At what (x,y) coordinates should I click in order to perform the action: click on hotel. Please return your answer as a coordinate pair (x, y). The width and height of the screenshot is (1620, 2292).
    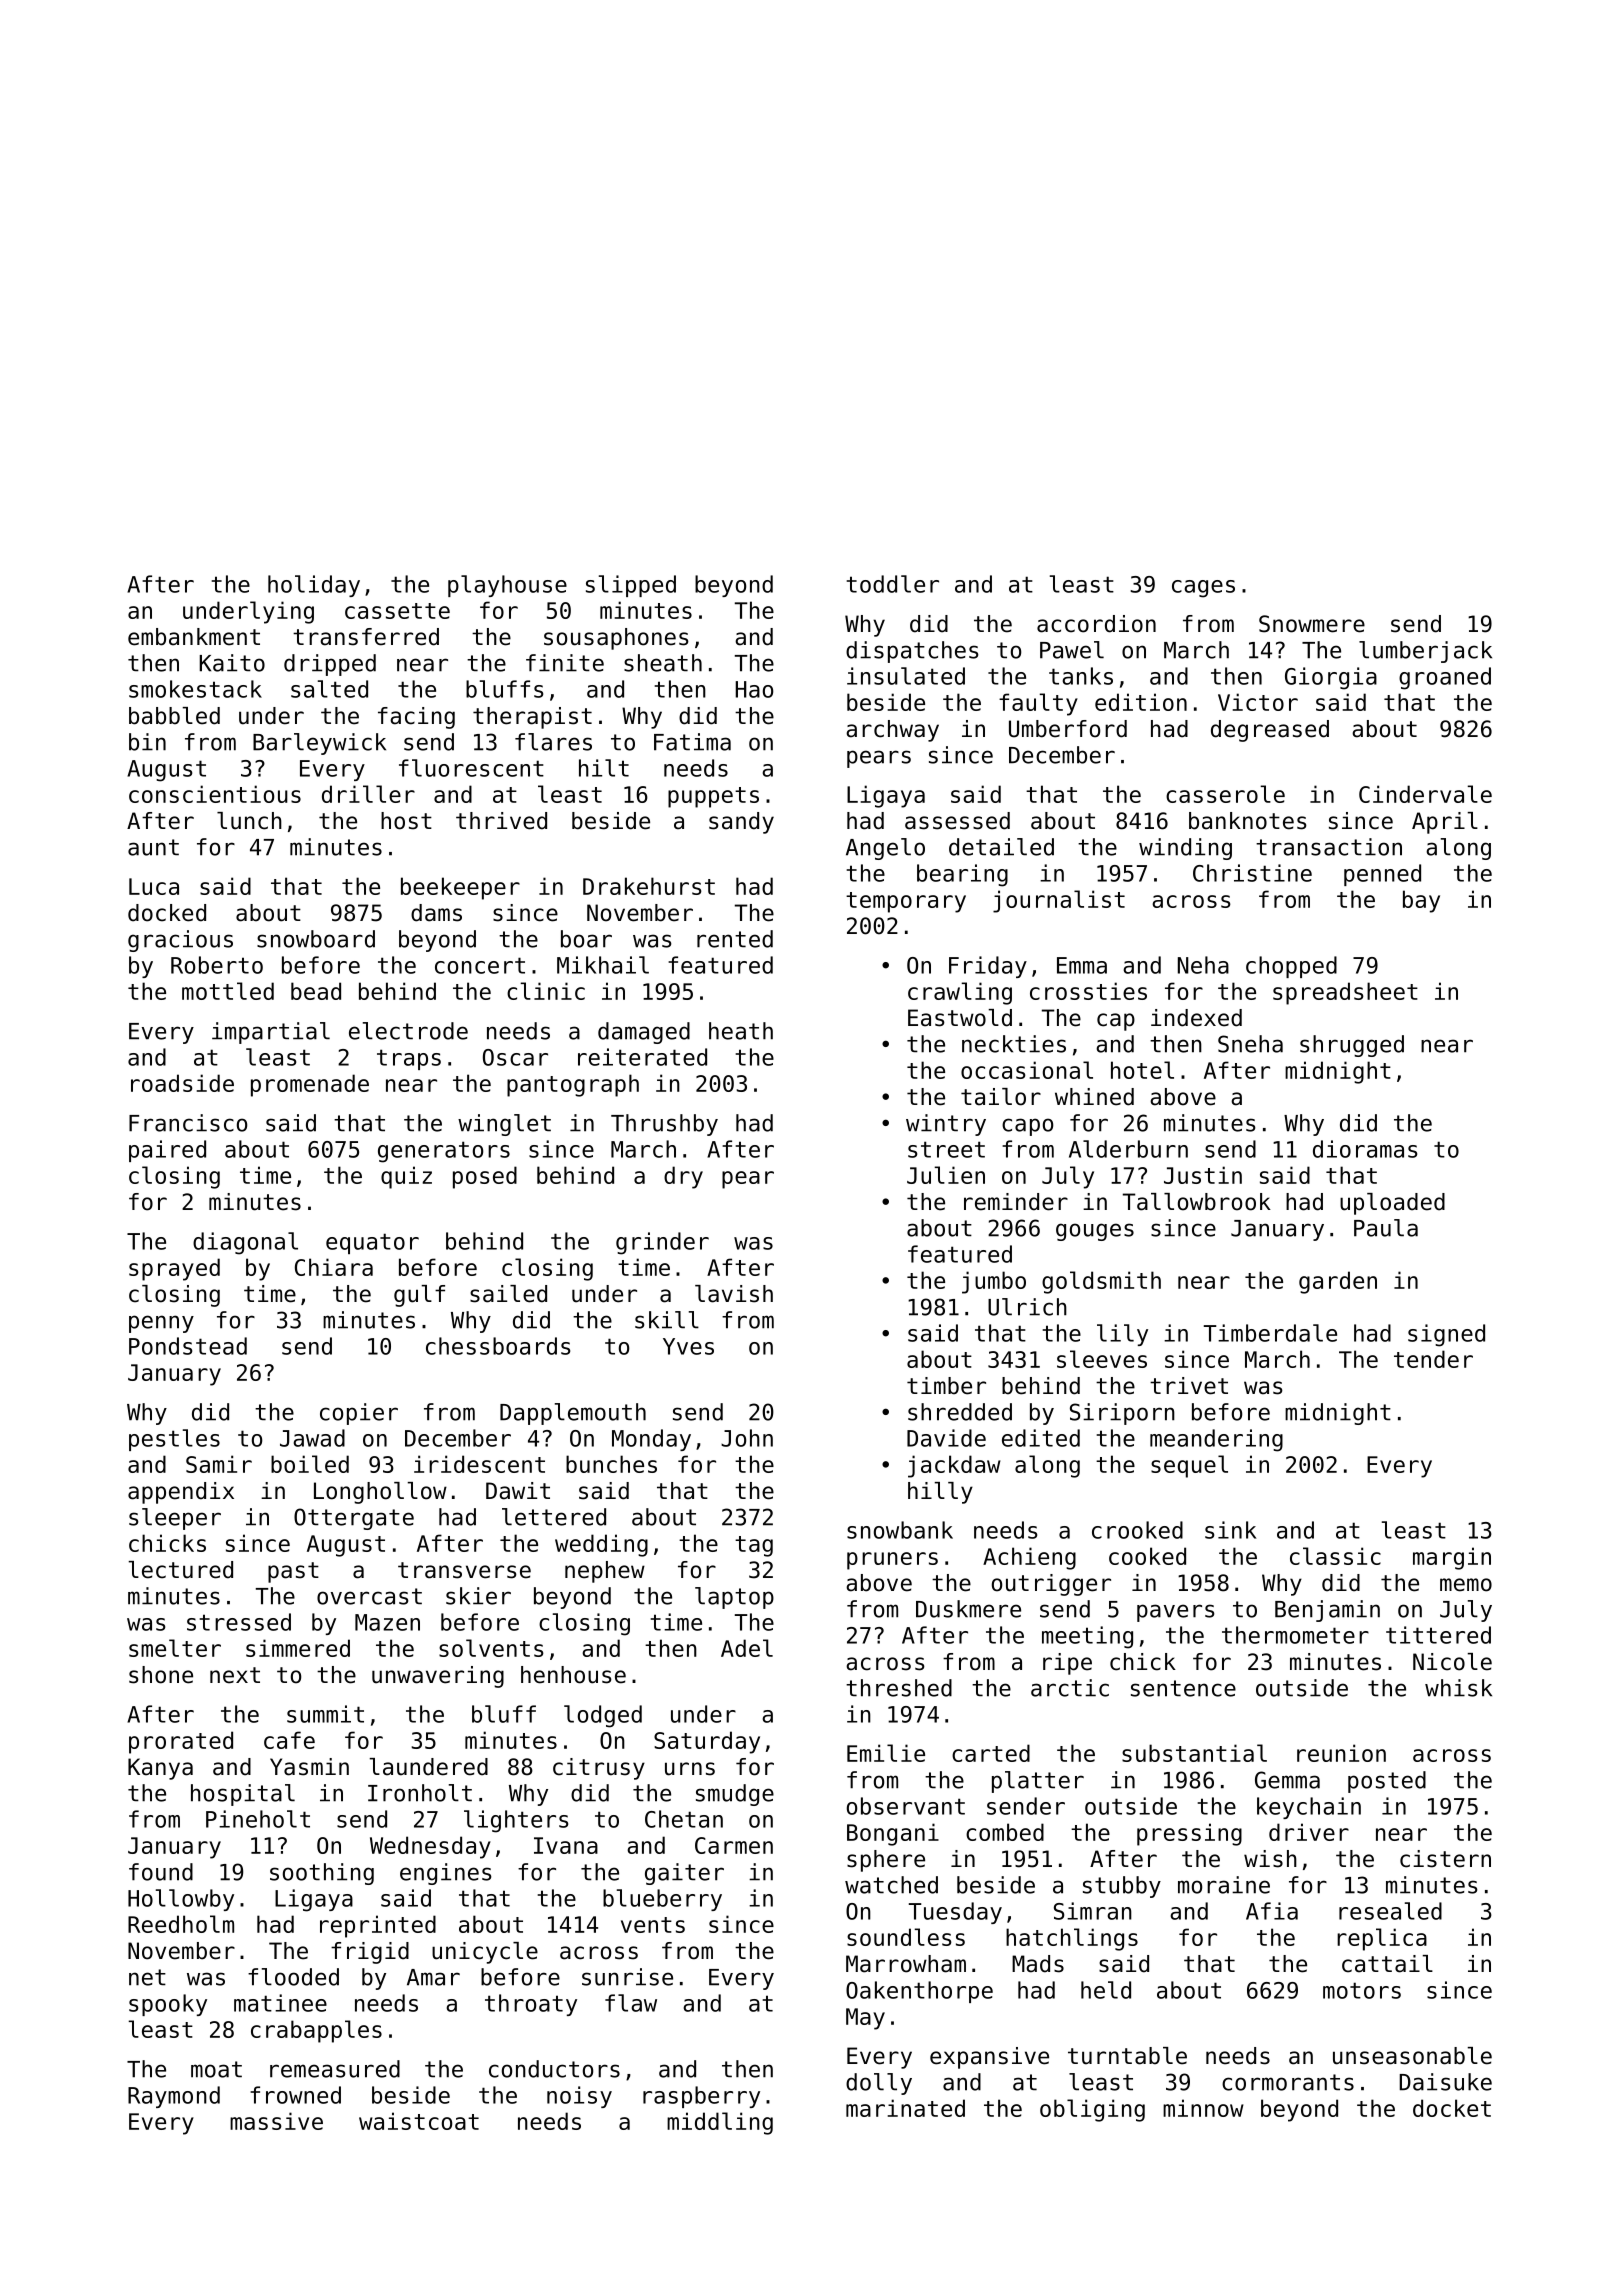
    Looking at the image, I should click on (1142, 1070).
